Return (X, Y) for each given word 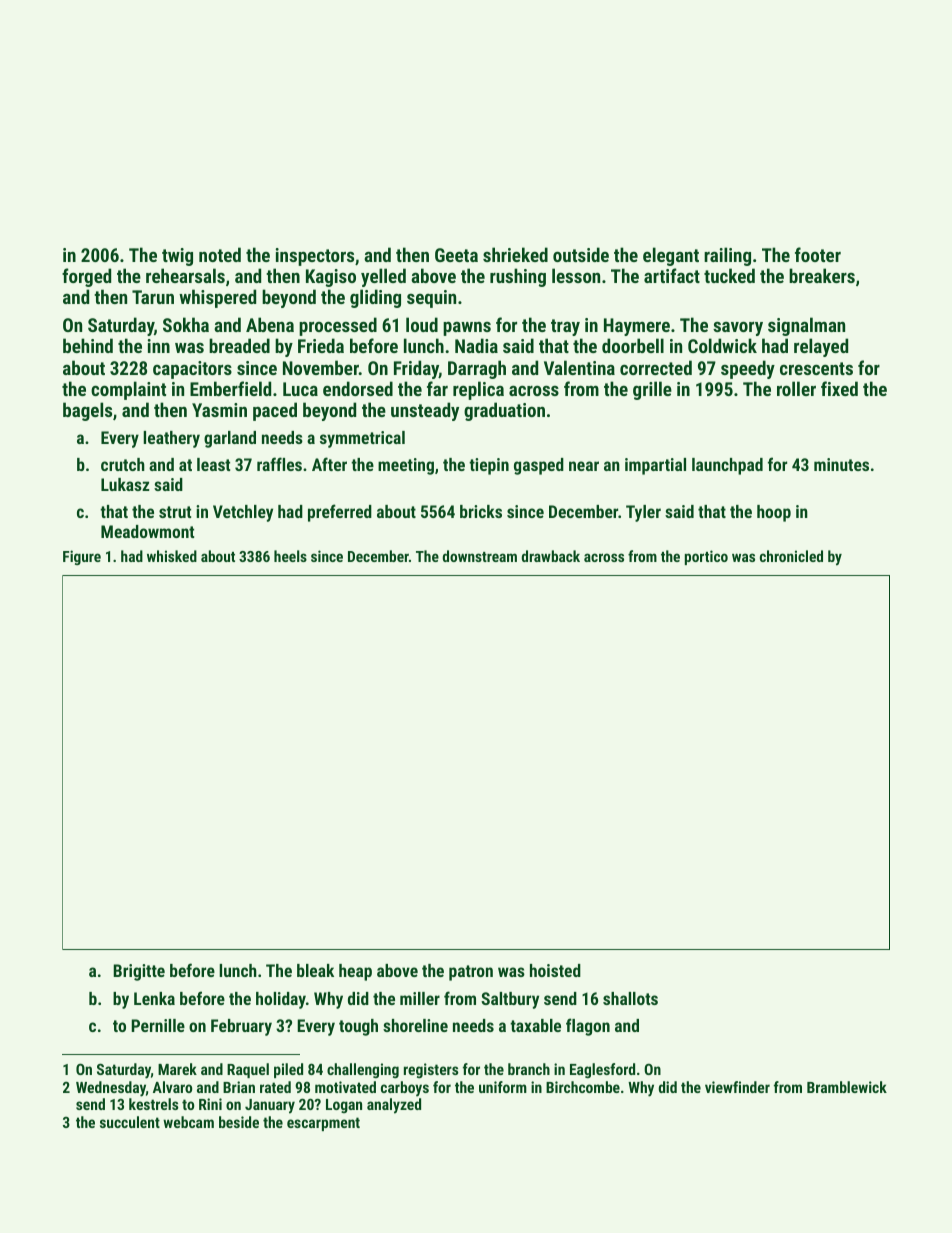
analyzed (394, 1106)
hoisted (555, 970)
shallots (630, 998)
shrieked (515, 254)
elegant (671, 256)
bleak (315, 970)
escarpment (323, 1124)
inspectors (315, 257)
